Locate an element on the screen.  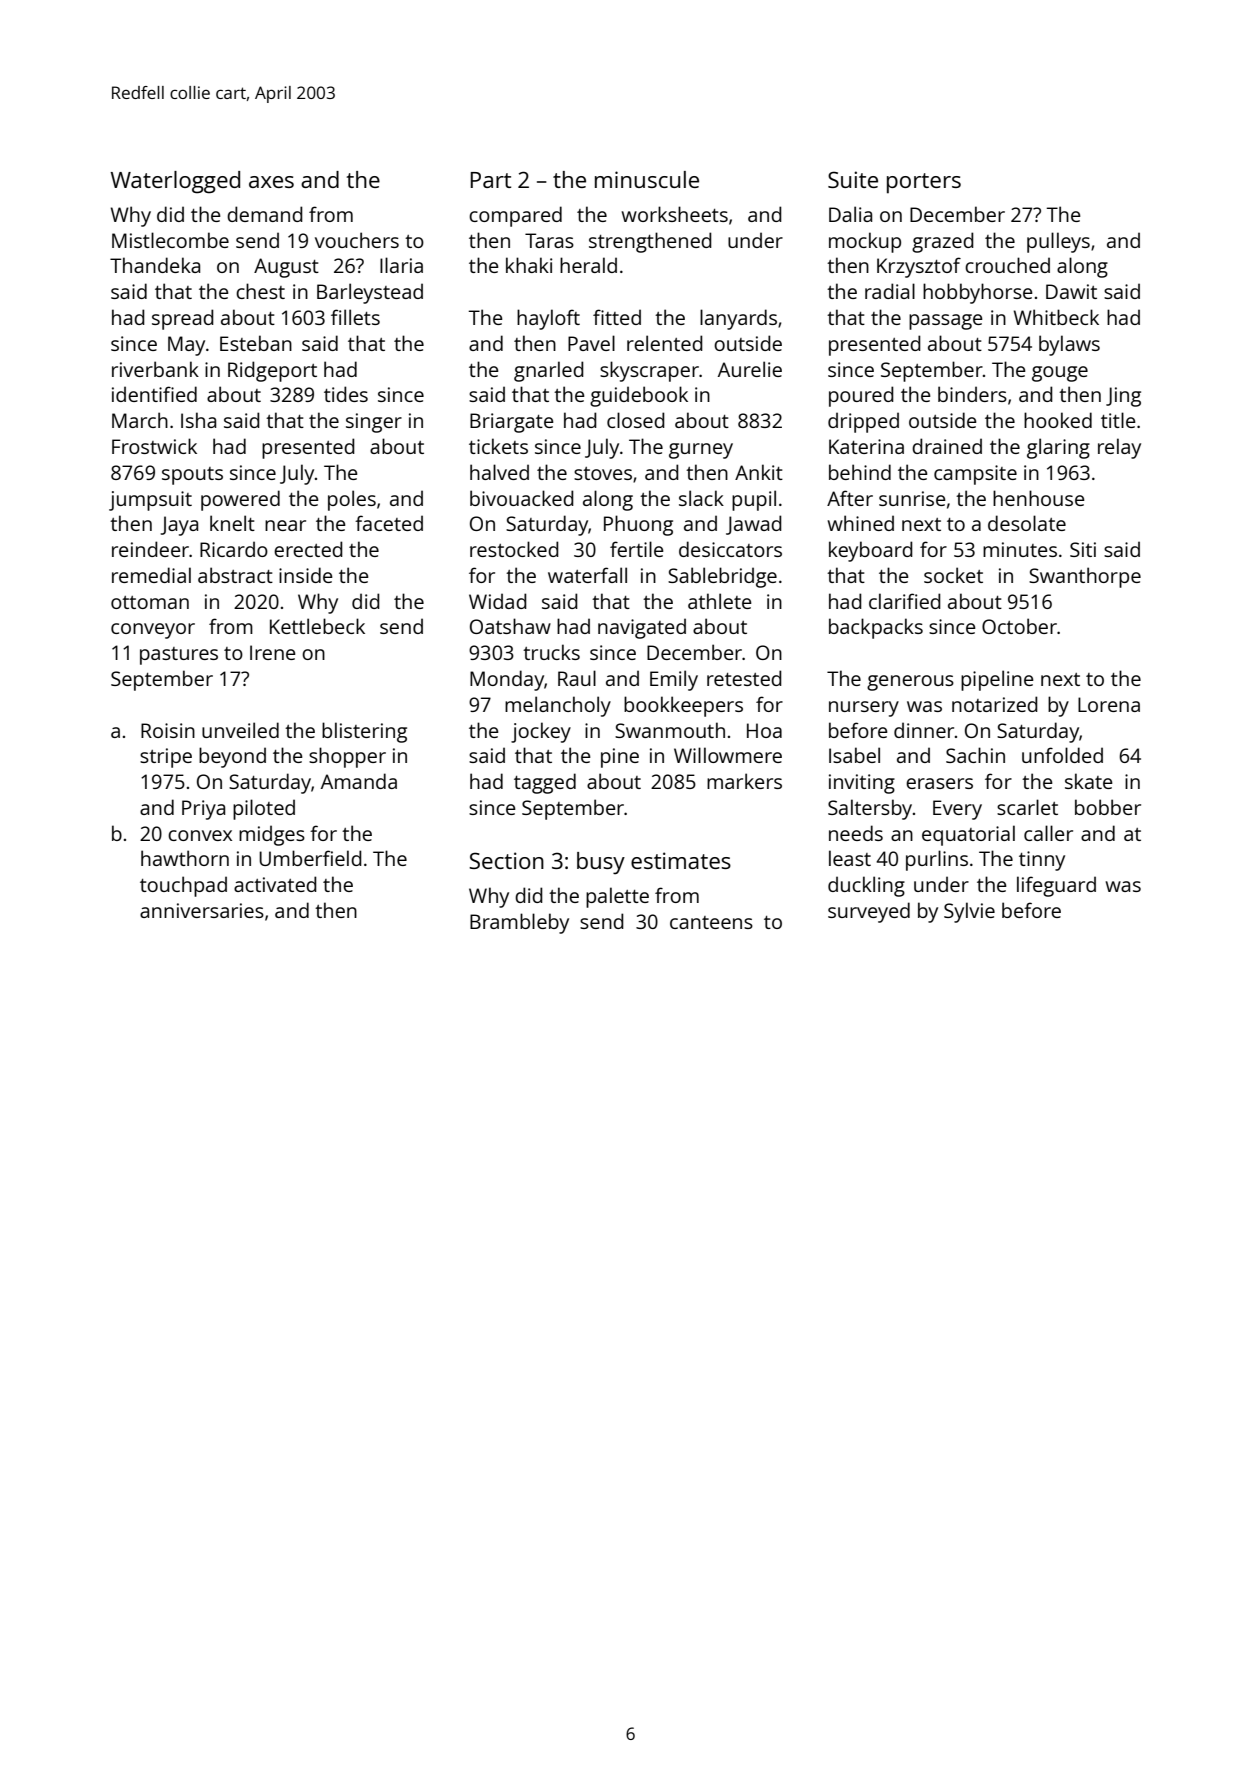
Waterlogged is located at coordinates (175, 182).
